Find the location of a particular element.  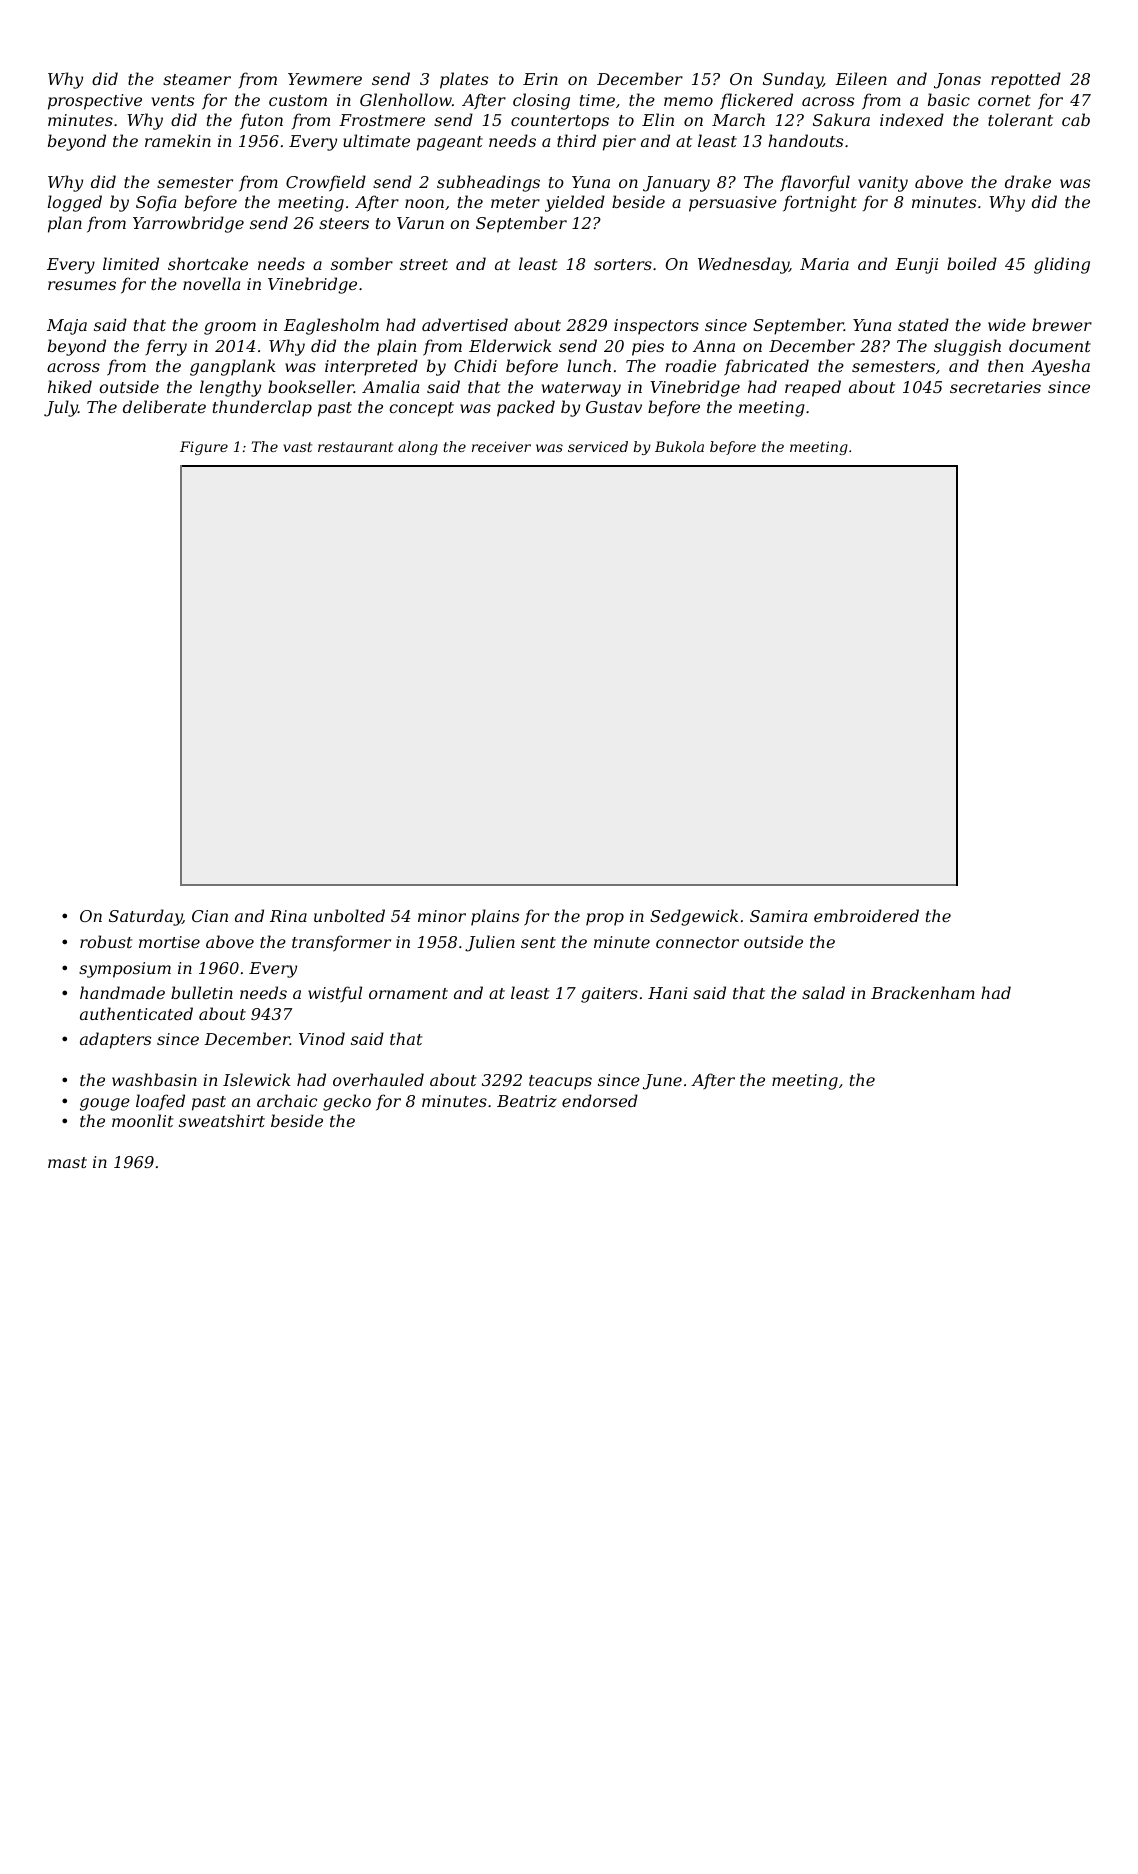

mast is located at coordinates (67, 1162).
